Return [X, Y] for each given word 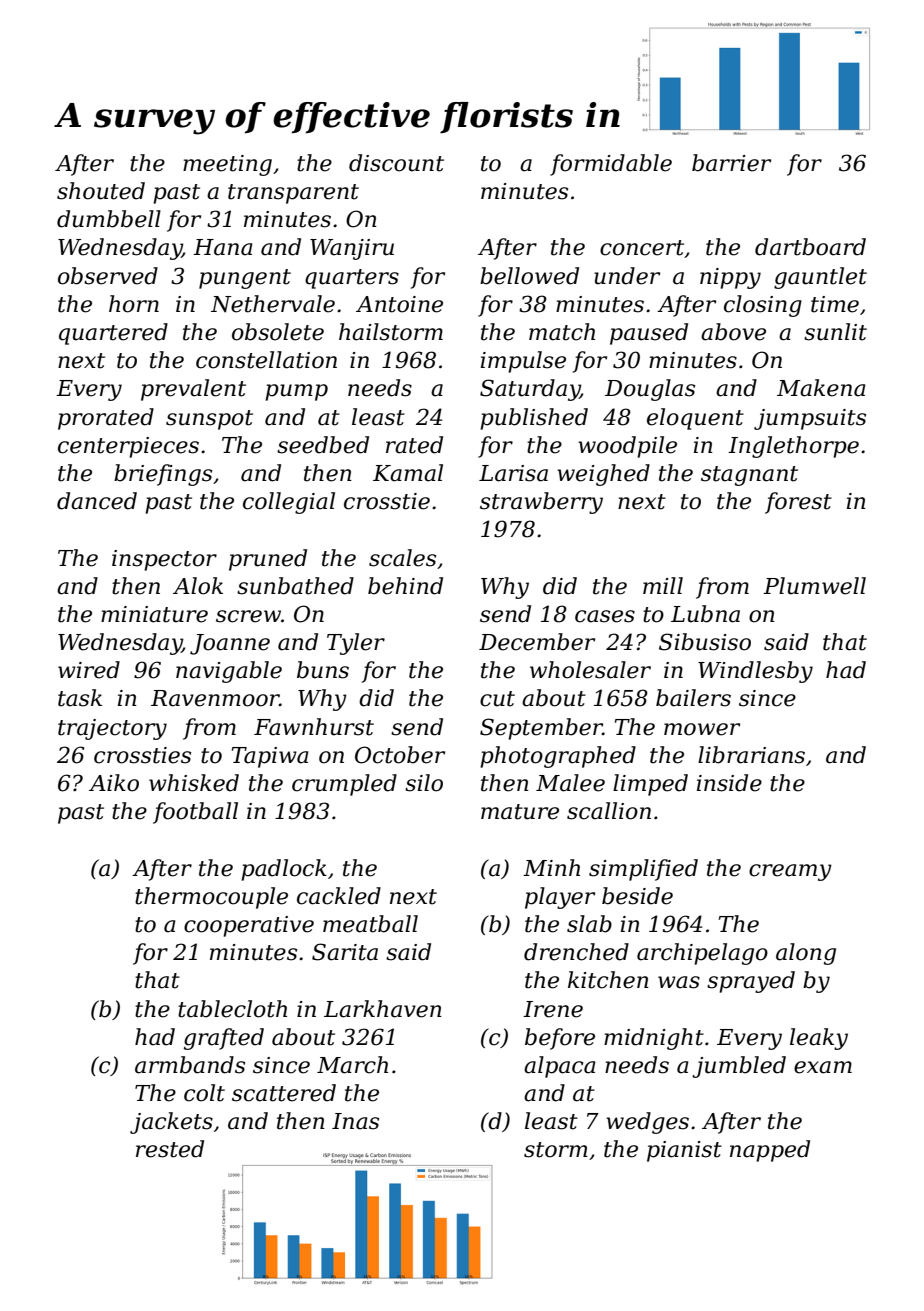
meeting [227, 165]
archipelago [702, 954]
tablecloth [232, 1009]
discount [396, 163]
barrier [731, 163]
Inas [355, 1121]
